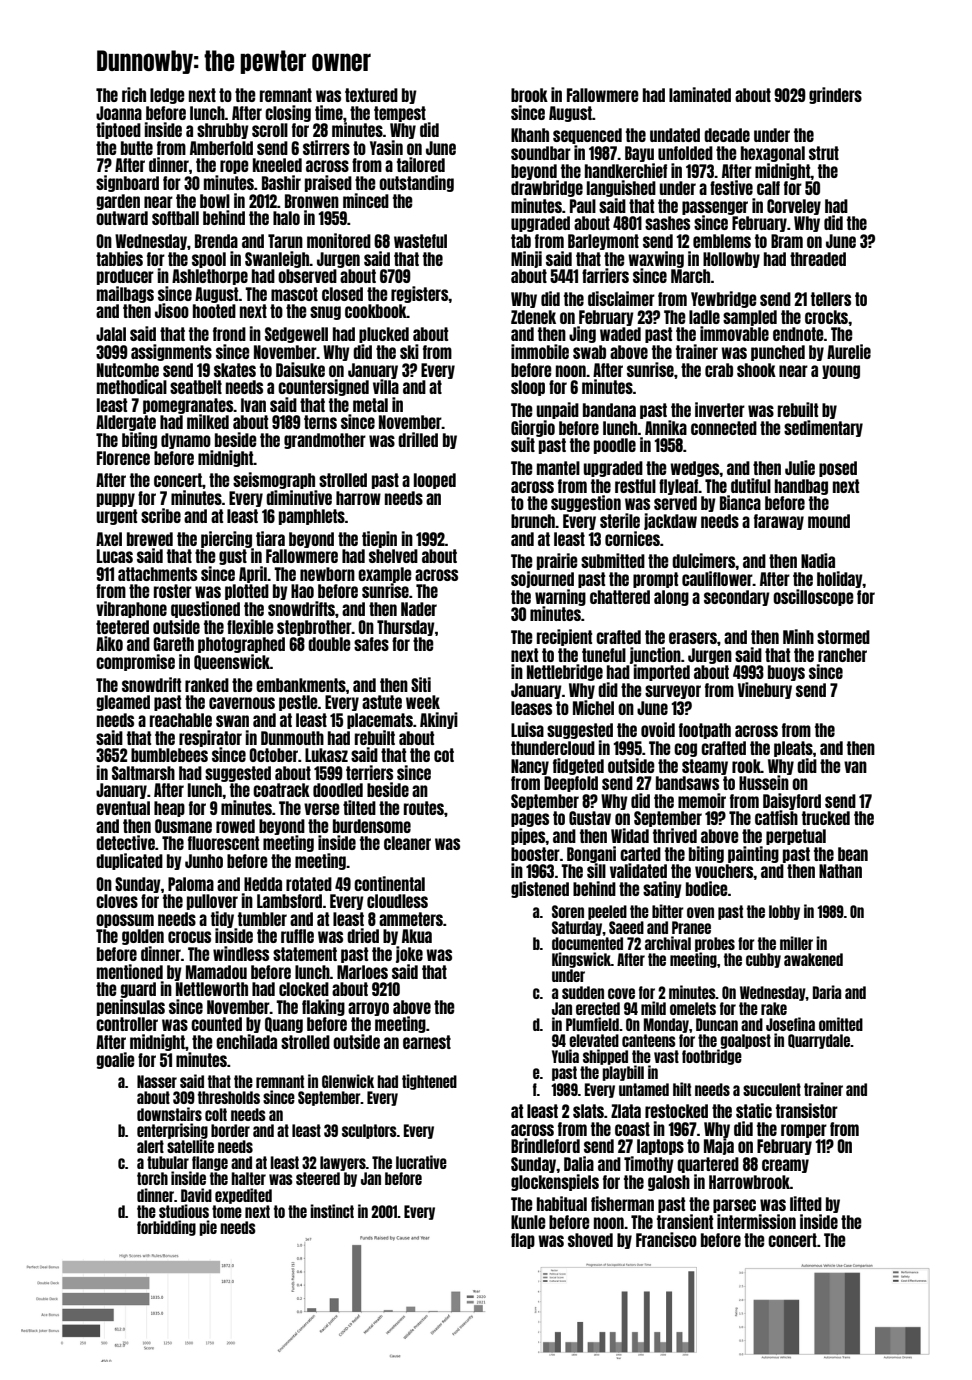 This page has width=972, height=1380. Describe the element at coordinates (166, 1228) in the page. I see `forbidding` at that location.
